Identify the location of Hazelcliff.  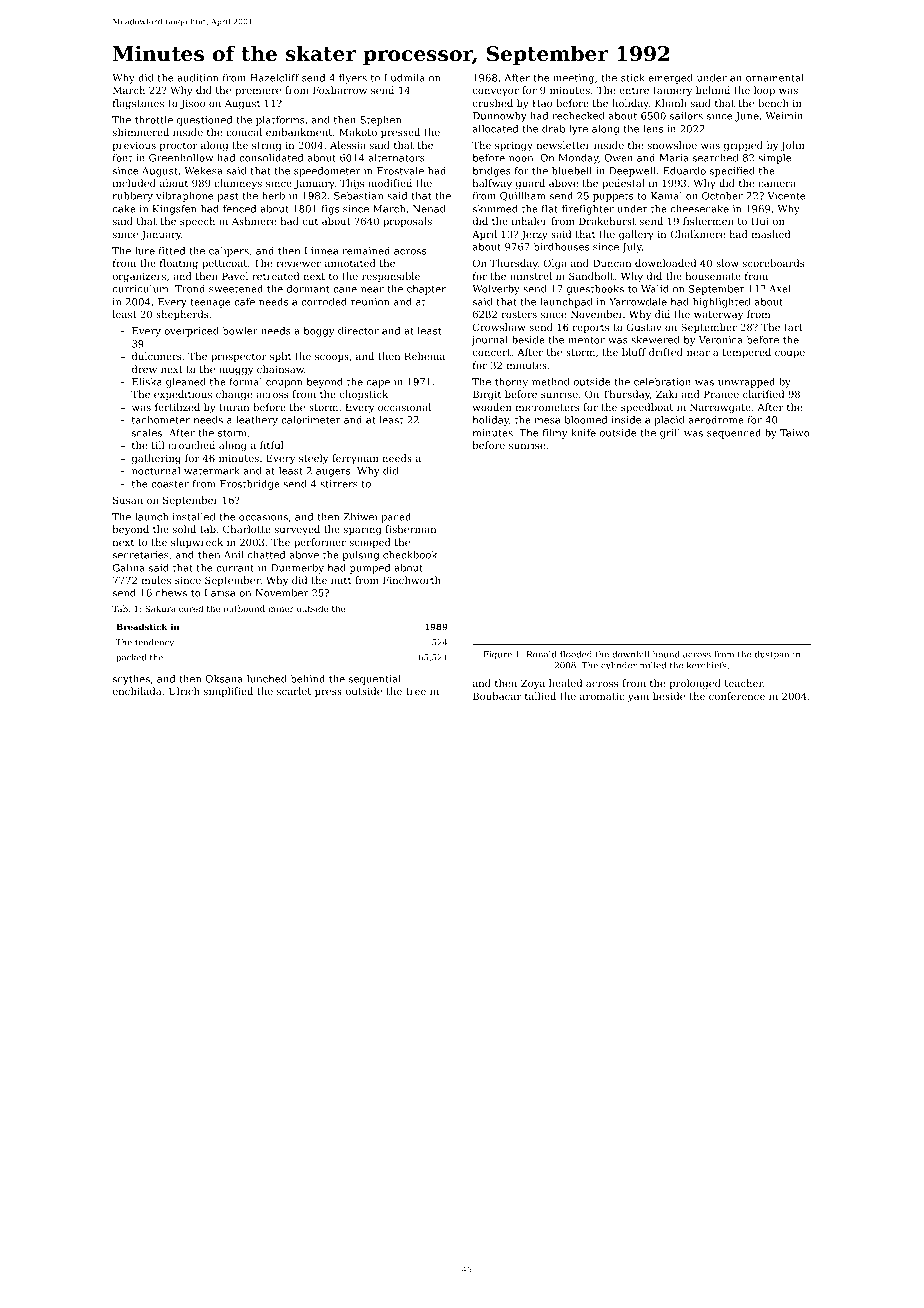
(274, 78).
